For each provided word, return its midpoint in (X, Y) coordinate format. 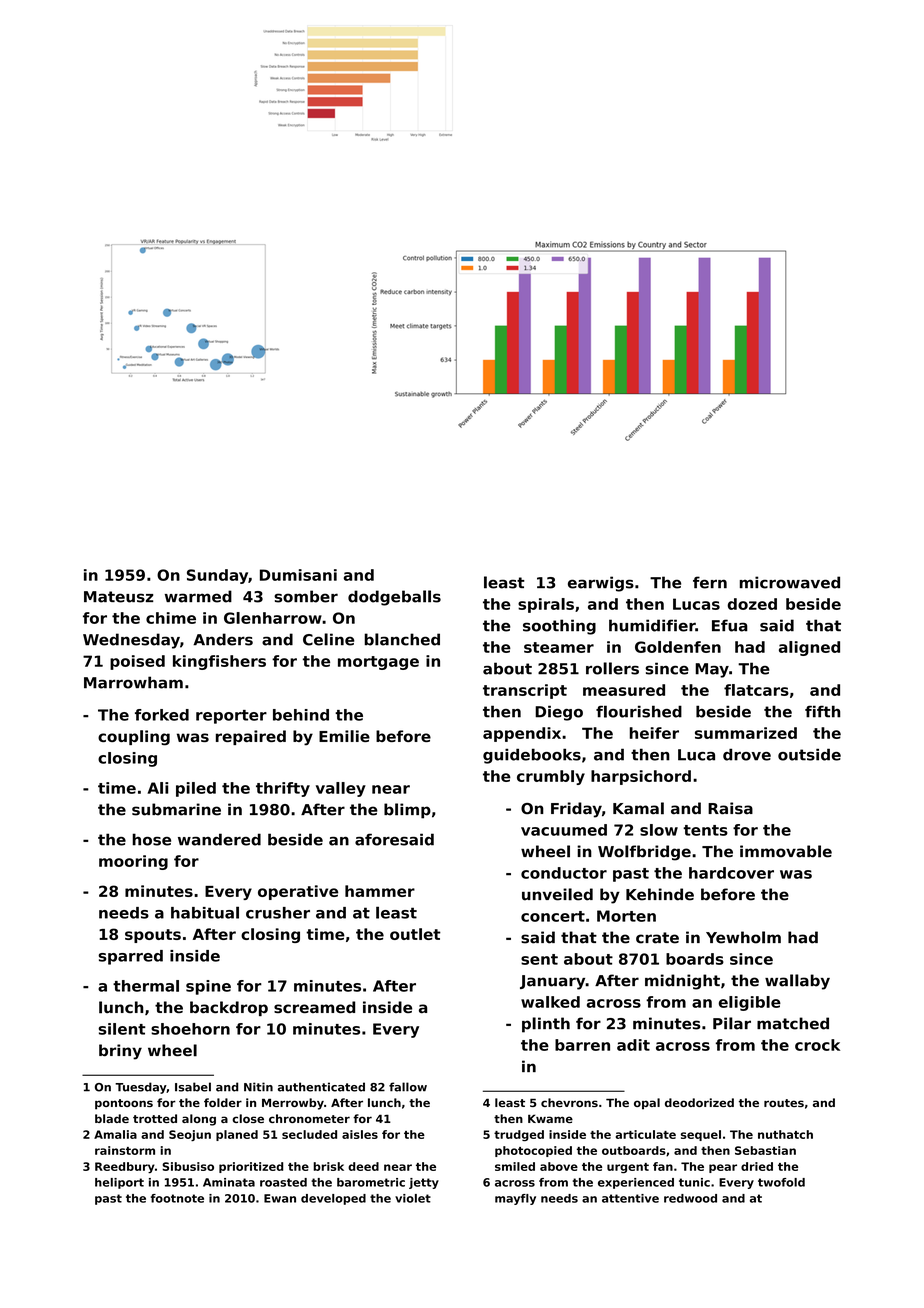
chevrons (569, 1102)
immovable (786, 851)
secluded (309, 1134)
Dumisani (298, 575)
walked (550, 1002)
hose (151, 839)
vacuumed (564, 830)
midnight (682, 982)
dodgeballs (394, 598)
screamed (314, 1007)
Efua (730, 625)
